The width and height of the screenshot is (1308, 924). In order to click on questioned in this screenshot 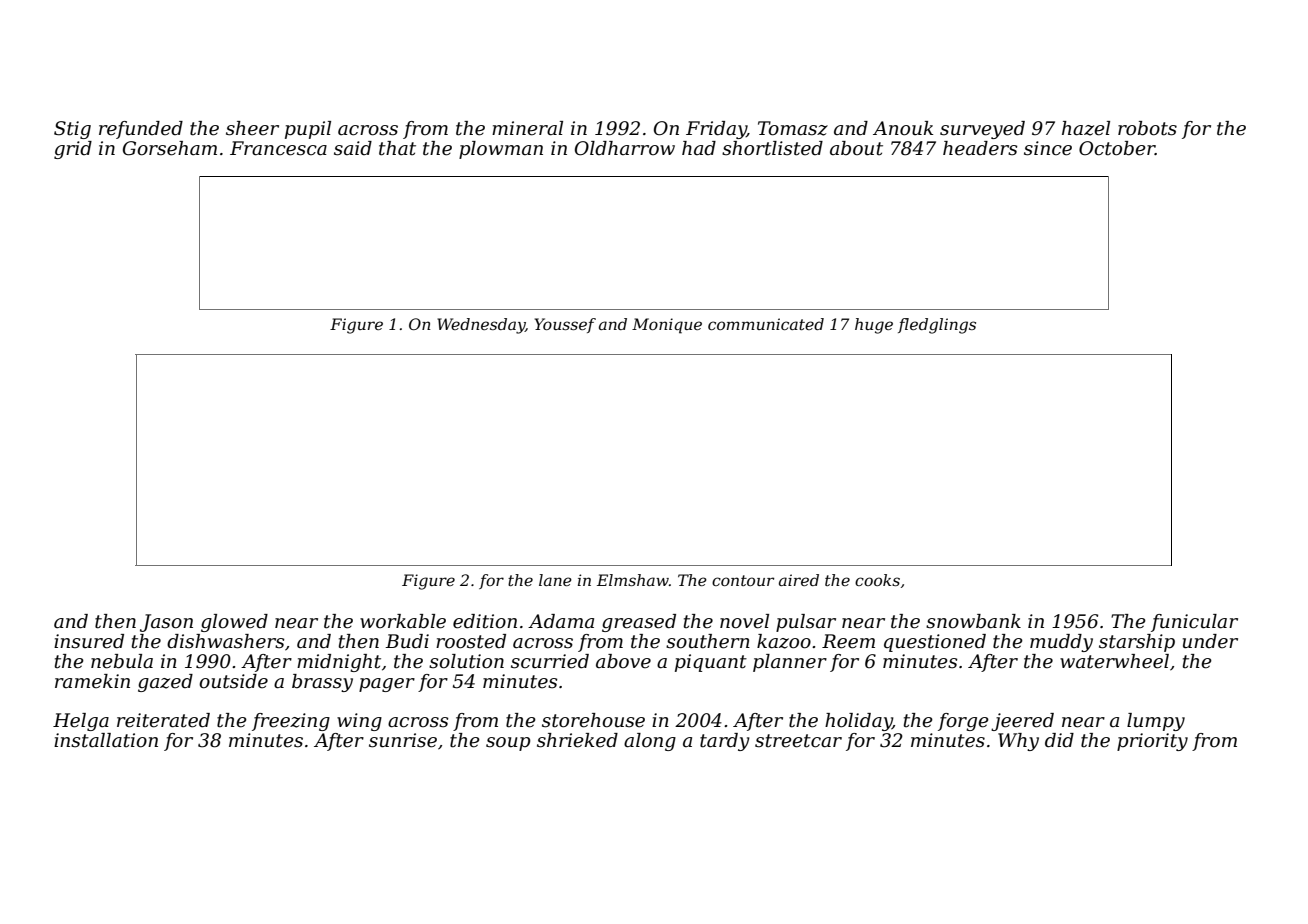, I will do `click(935, 643)`.
